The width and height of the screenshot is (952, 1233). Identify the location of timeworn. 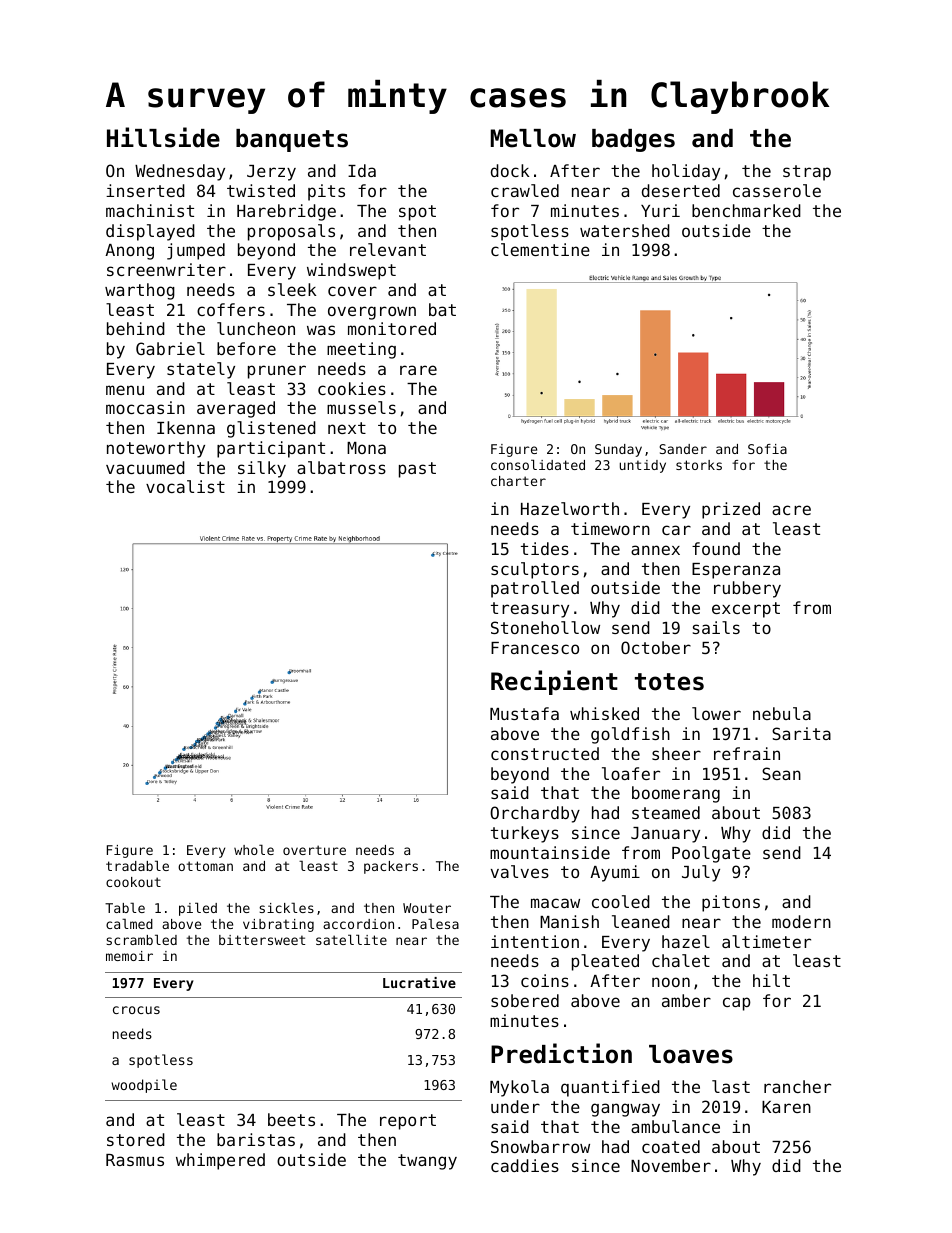
(610, 528).
